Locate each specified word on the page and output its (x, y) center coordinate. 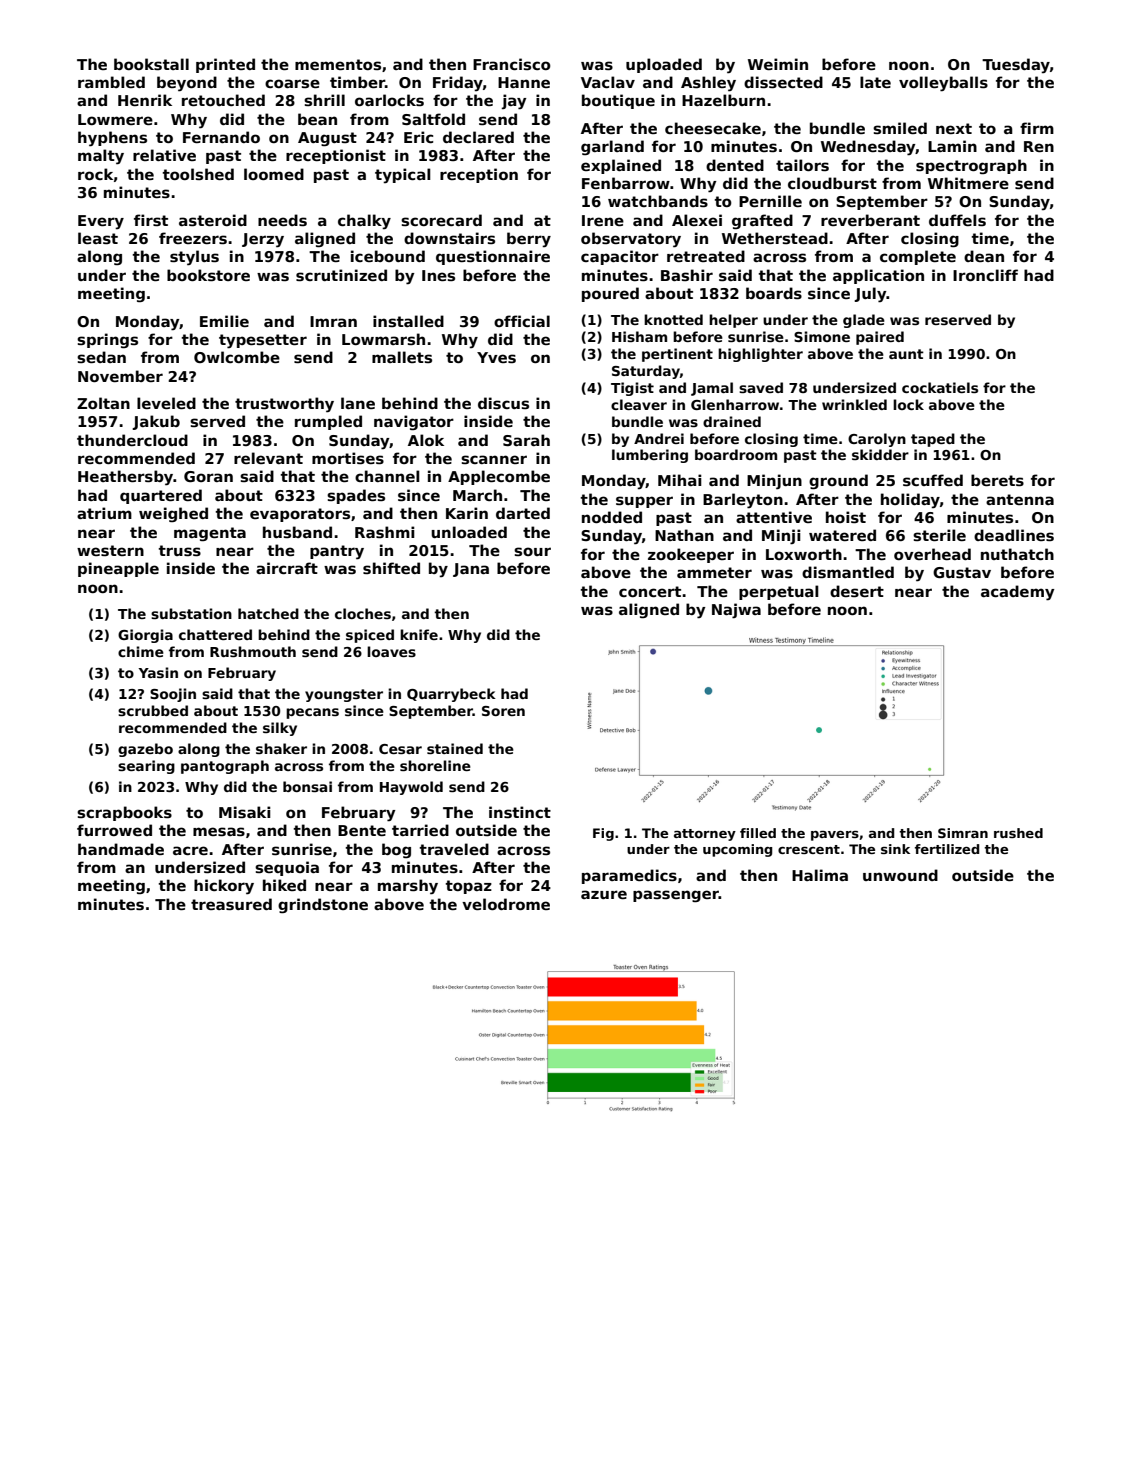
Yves (496, 357)
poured (610, 294)
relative (164, 155)
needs (282, 220)
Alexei (697, 220)
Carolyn (877, 440)
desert (857, 591)
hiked (284, 885)
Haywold (411, 788)
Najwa (736, 611)
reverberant (870, 220)
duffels (957, 220)
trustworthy (284, 405)
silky (280, 729)
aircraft (287, 568)
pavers (835, 836)
